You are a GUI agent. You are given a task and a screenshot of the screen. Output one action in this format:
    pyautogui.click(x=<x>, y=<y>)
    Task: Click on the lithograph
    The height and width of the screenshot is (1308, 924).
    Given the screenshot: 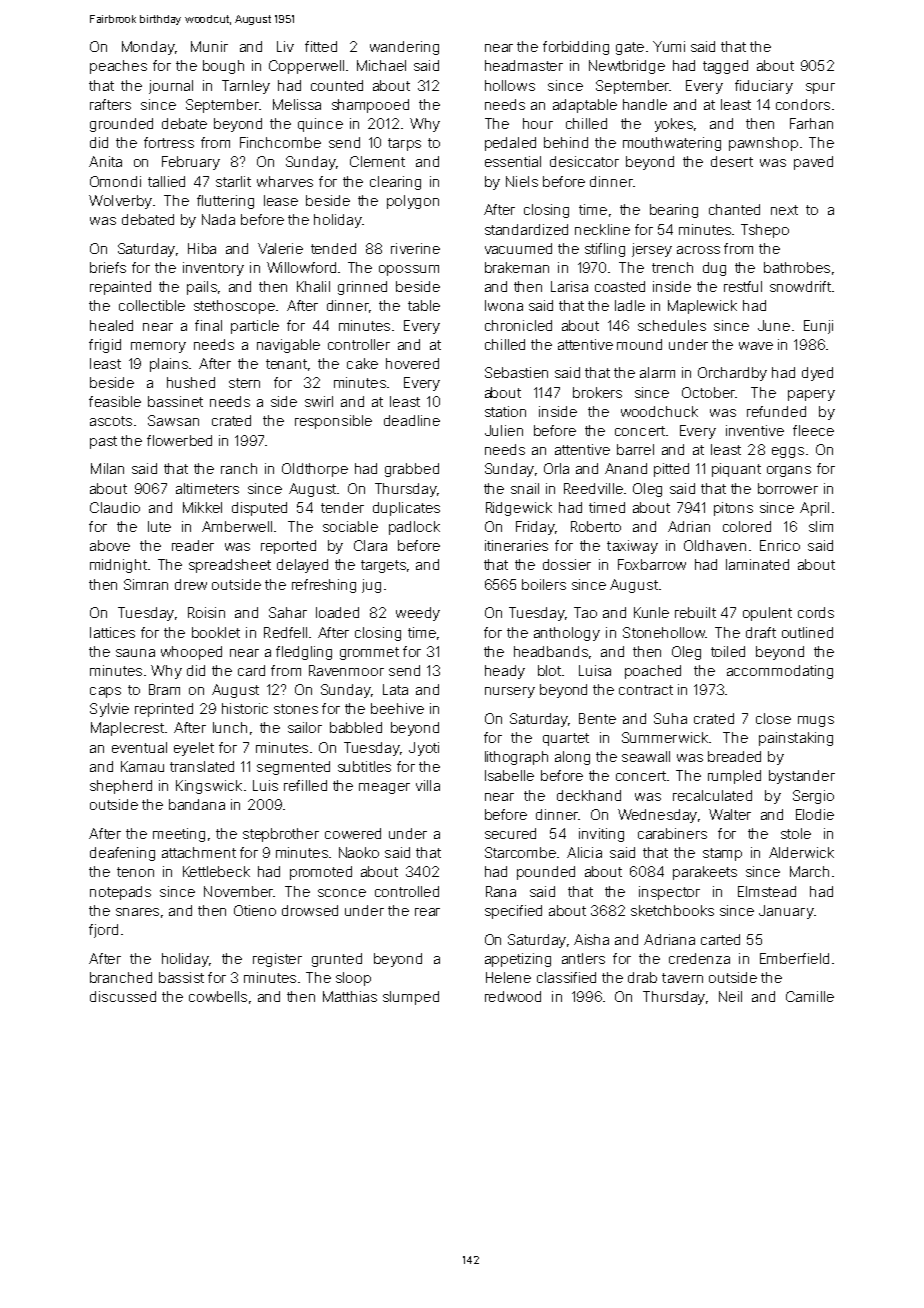 What is the action you would take?
    pyautogui.click(x=516, y=758)
